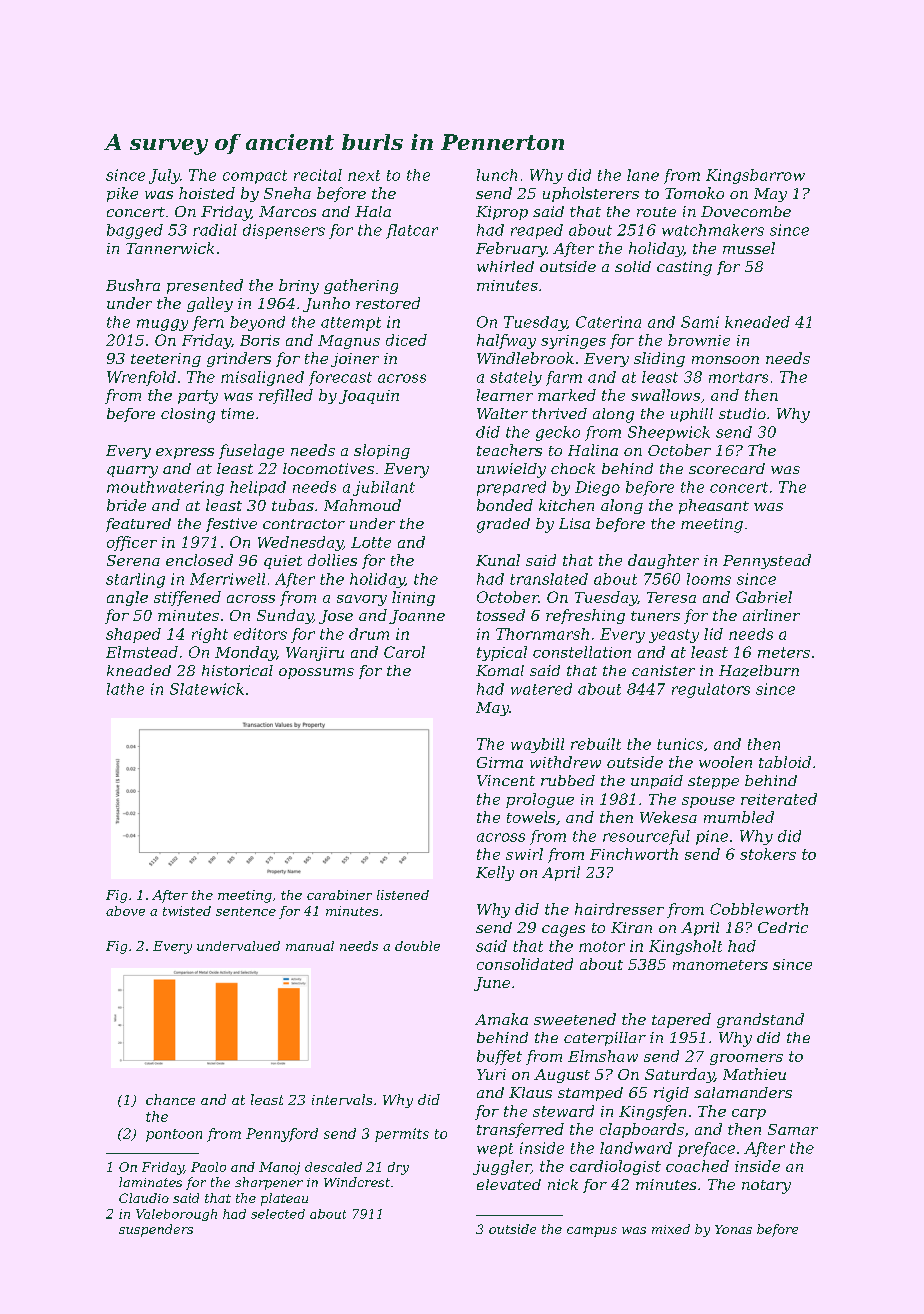 The height and width of the image is (1314, 924). What do you see at coordinates (170, 1099) in the image?
I see `chance` at bounding box center [170, 1099].
